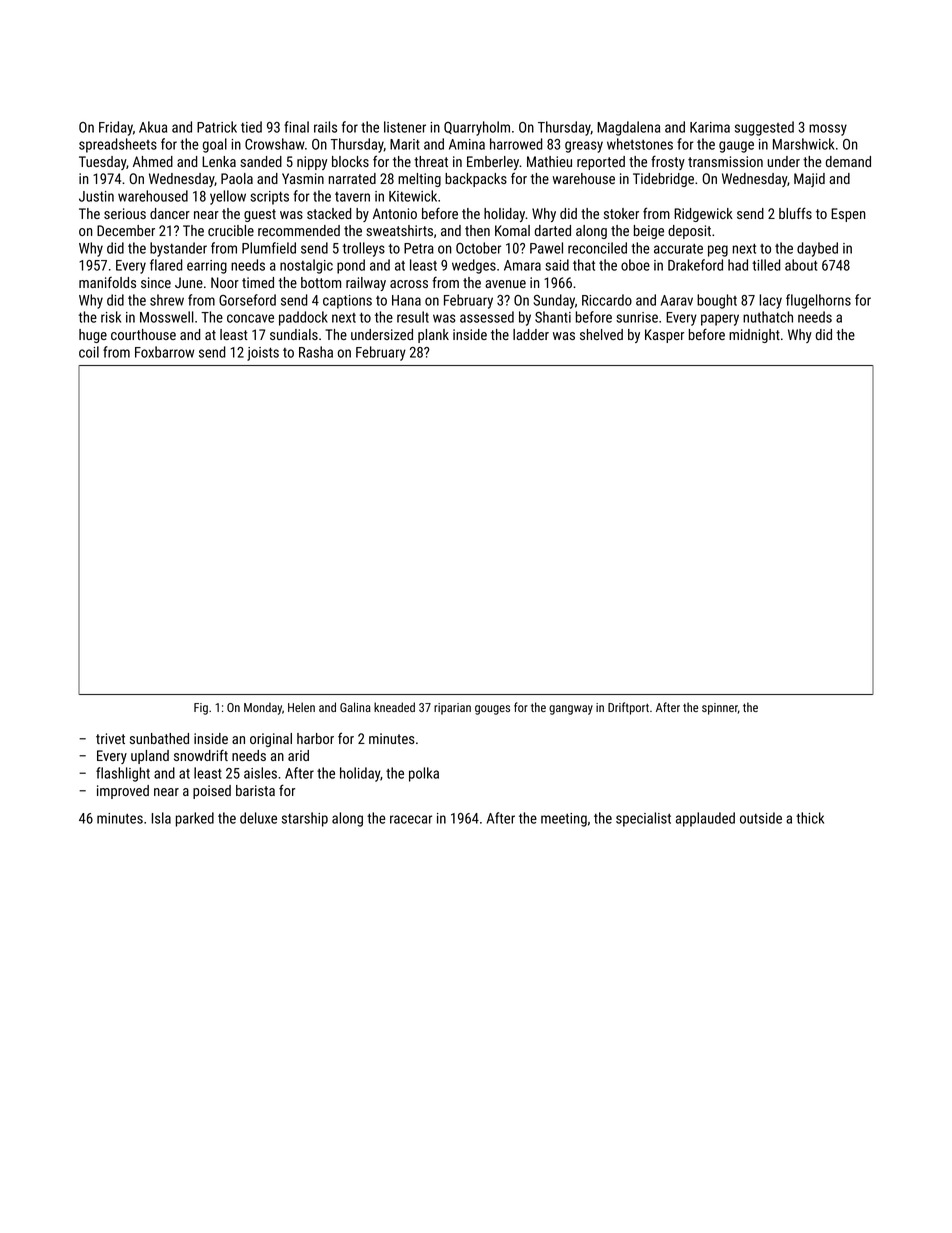  I want to click on Kasper, so click(664, 336).
